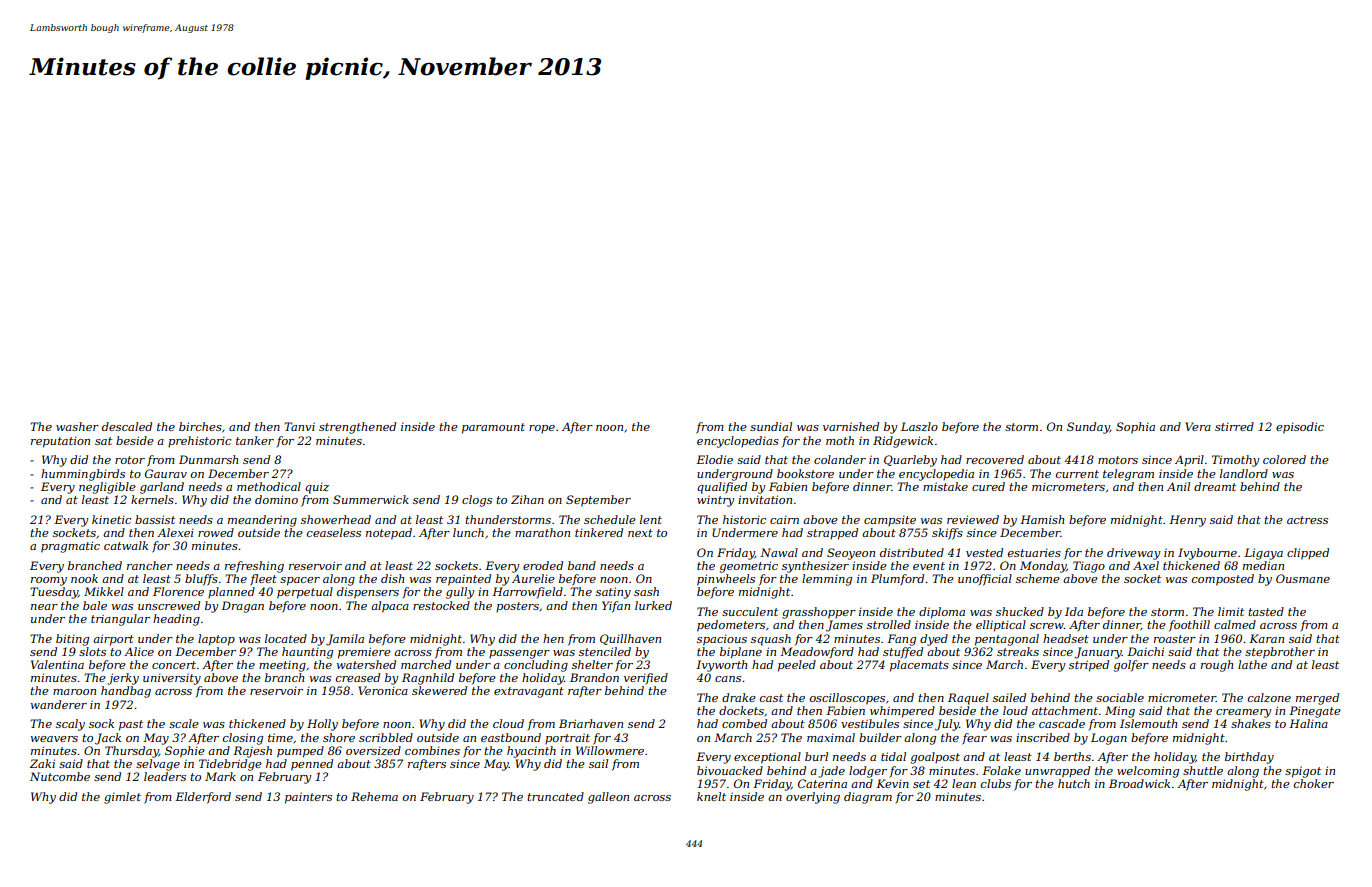  I want to click on reviewed, so click(973, 519).
